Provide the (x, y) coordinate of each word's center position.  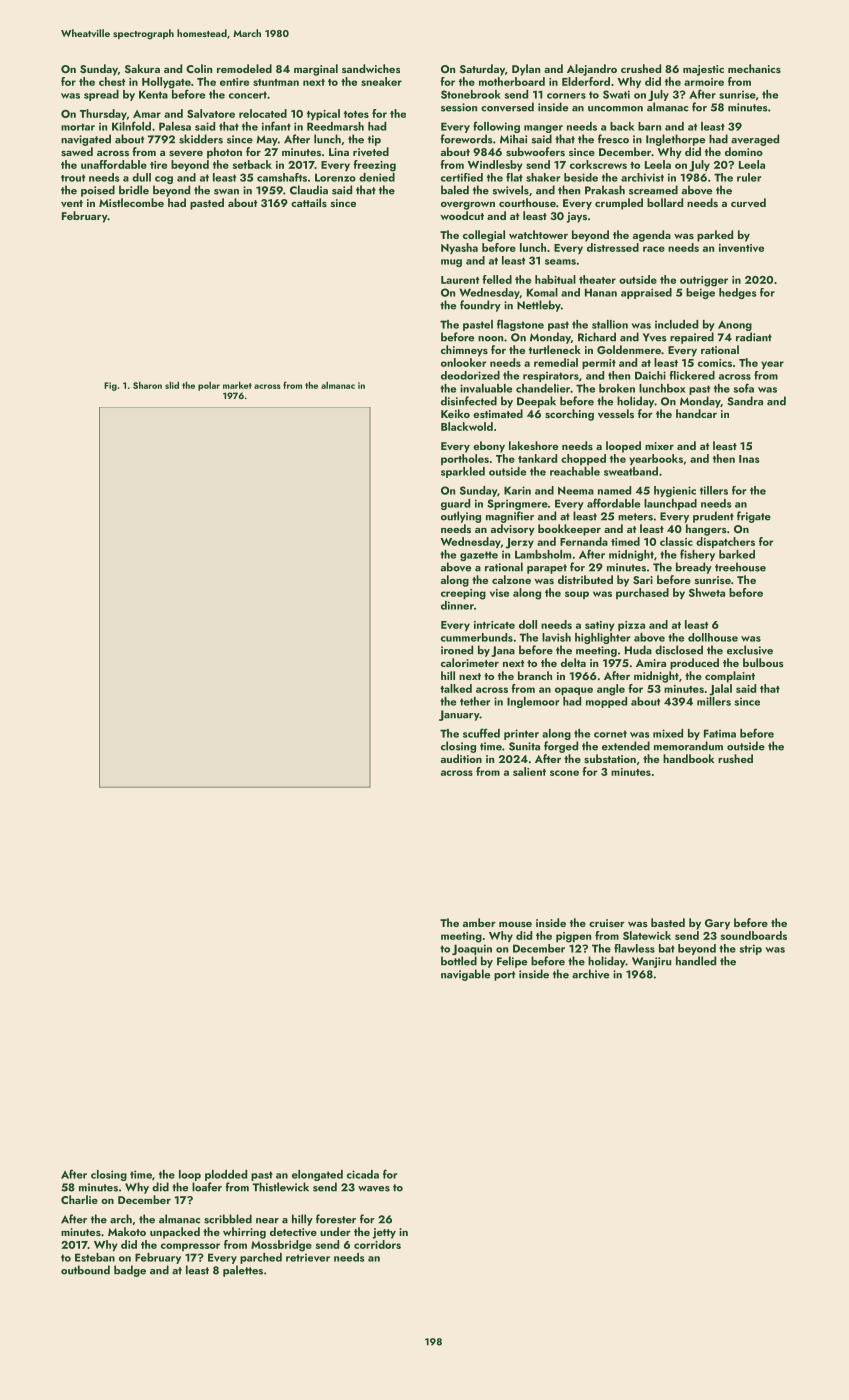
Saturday (482, 70)
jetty (384, 1233)
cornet (610, 734)
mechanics (754, 68)
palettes (243, 1271)
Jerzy (519, 543)
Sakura (142, 68)
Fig (110, 386)
